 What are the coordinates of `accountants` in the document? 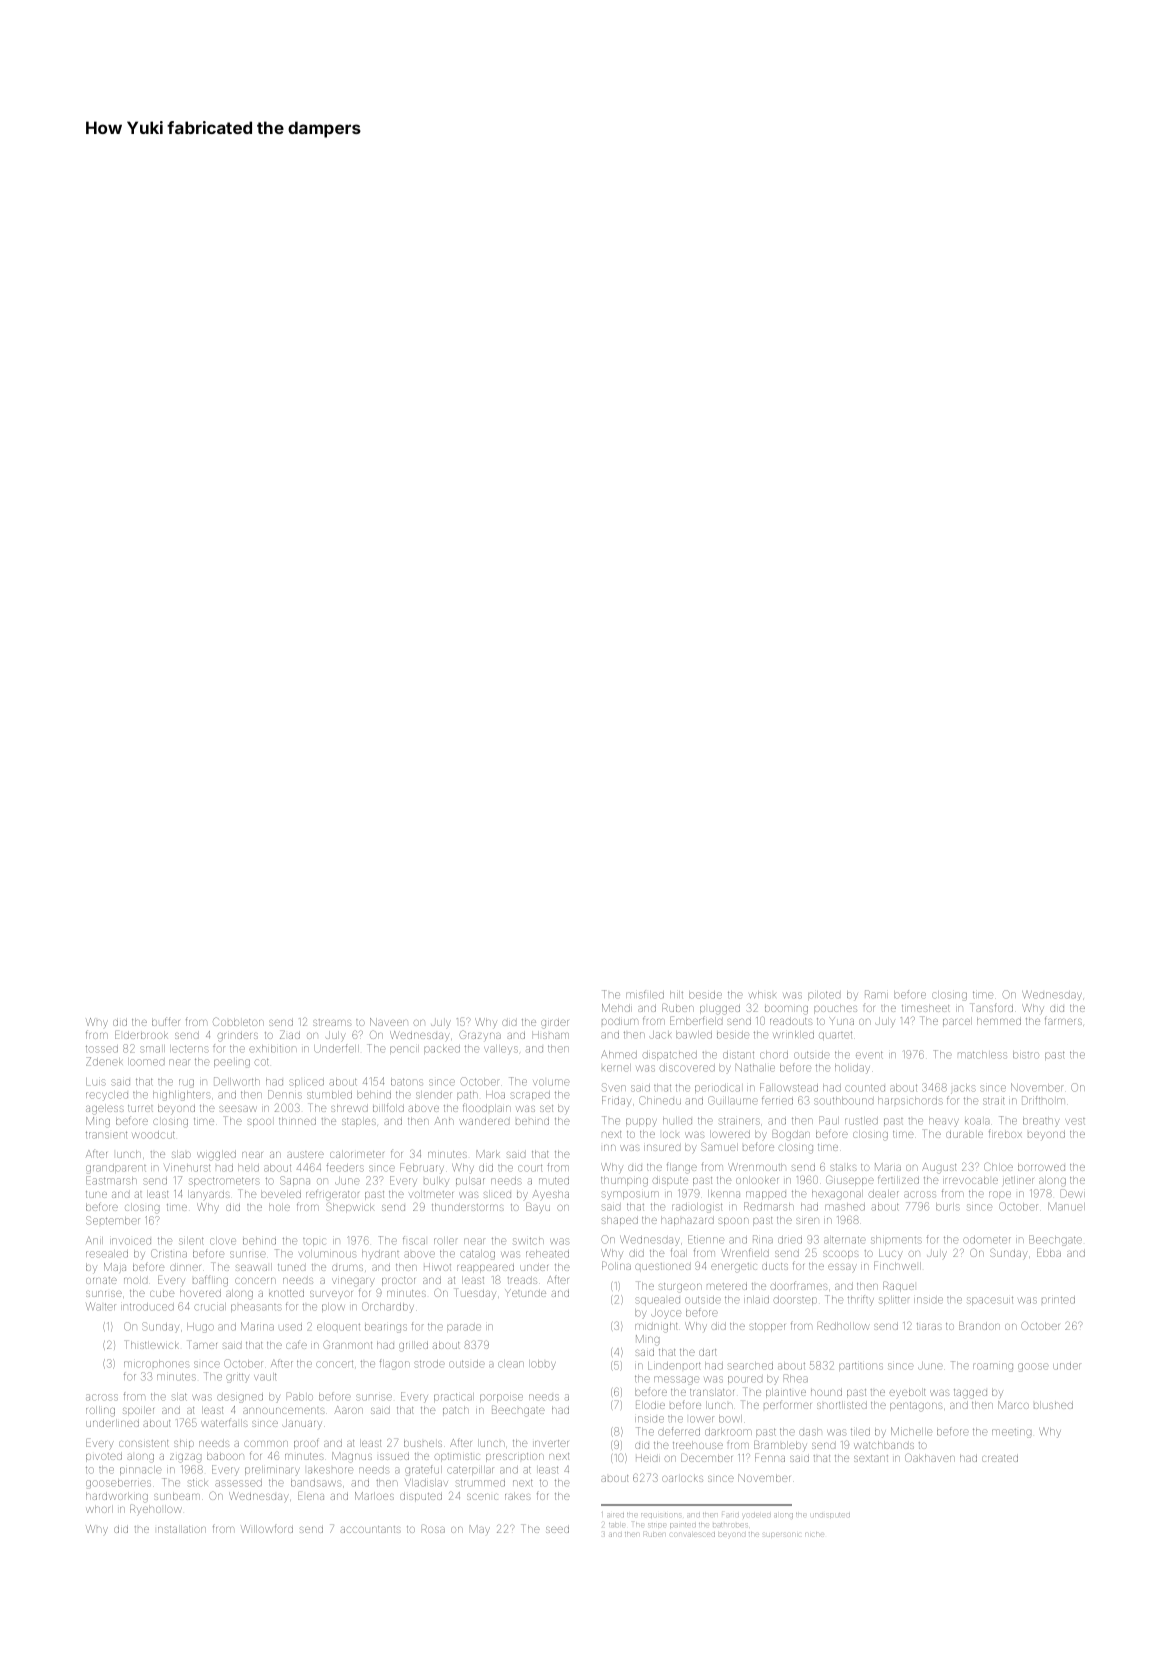 It's located at (370, 1529).
